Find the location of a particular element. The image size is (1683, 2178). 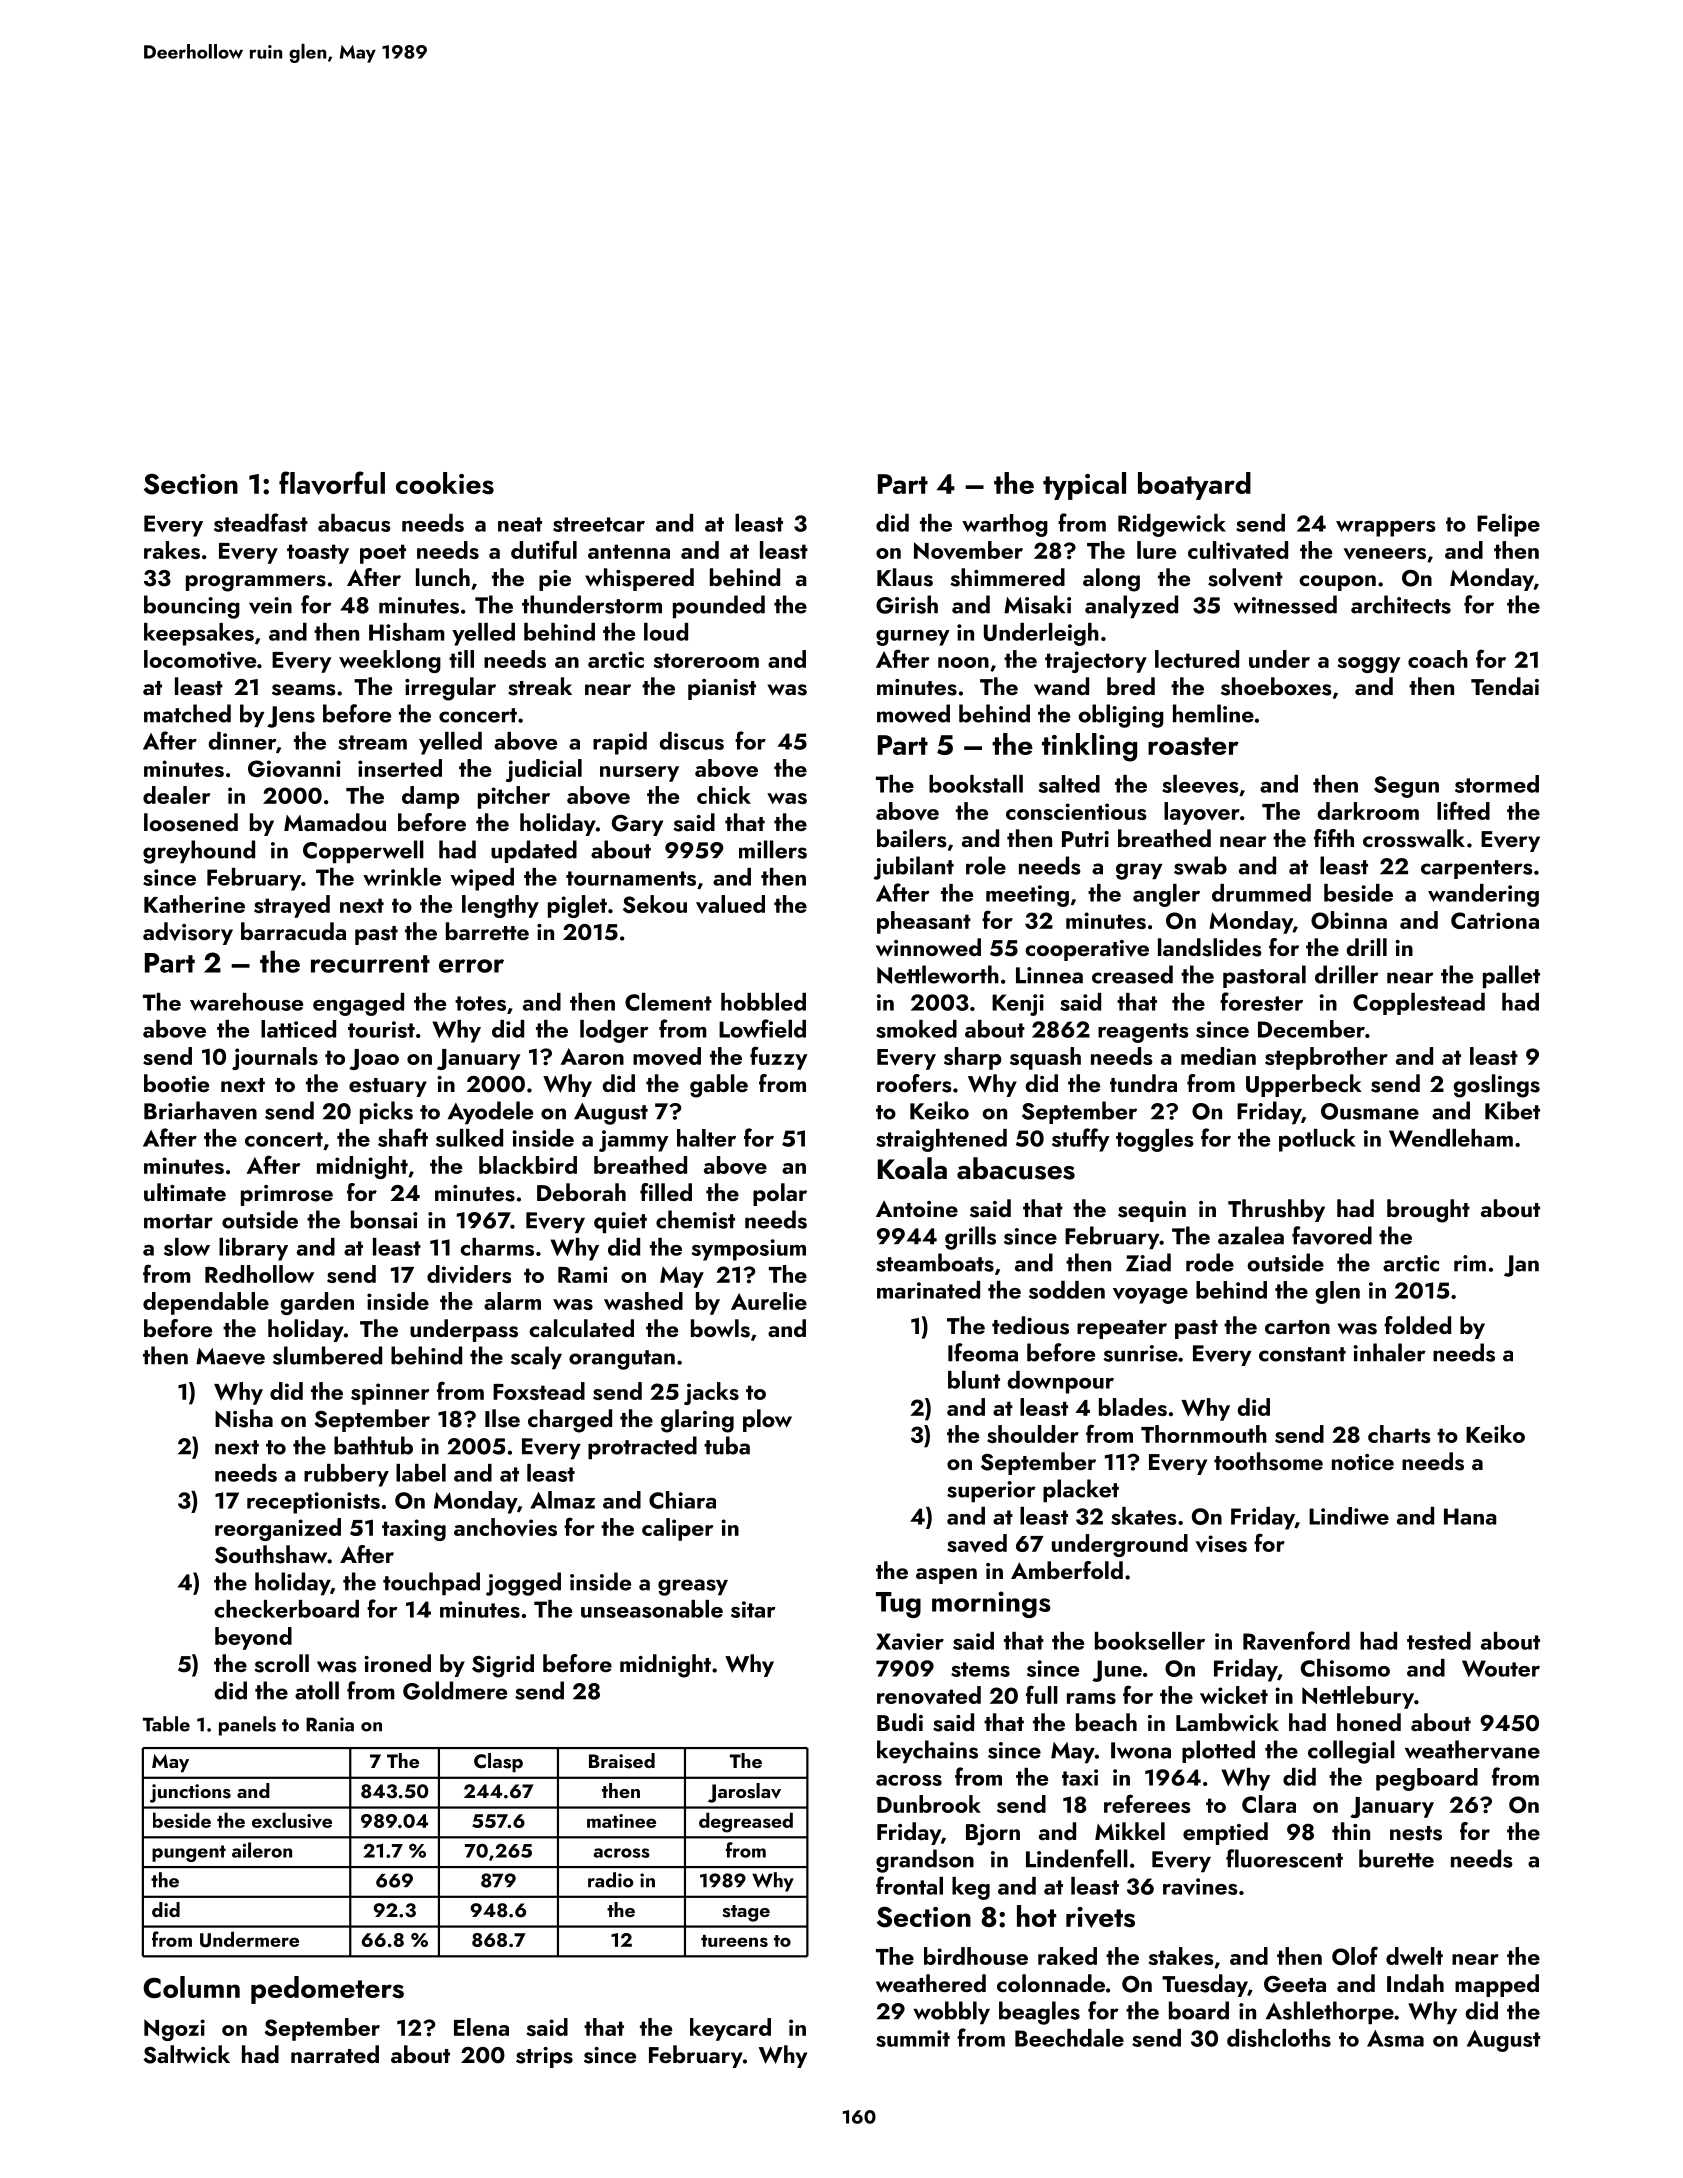

aileron is located at coordinates (262, 1850).
